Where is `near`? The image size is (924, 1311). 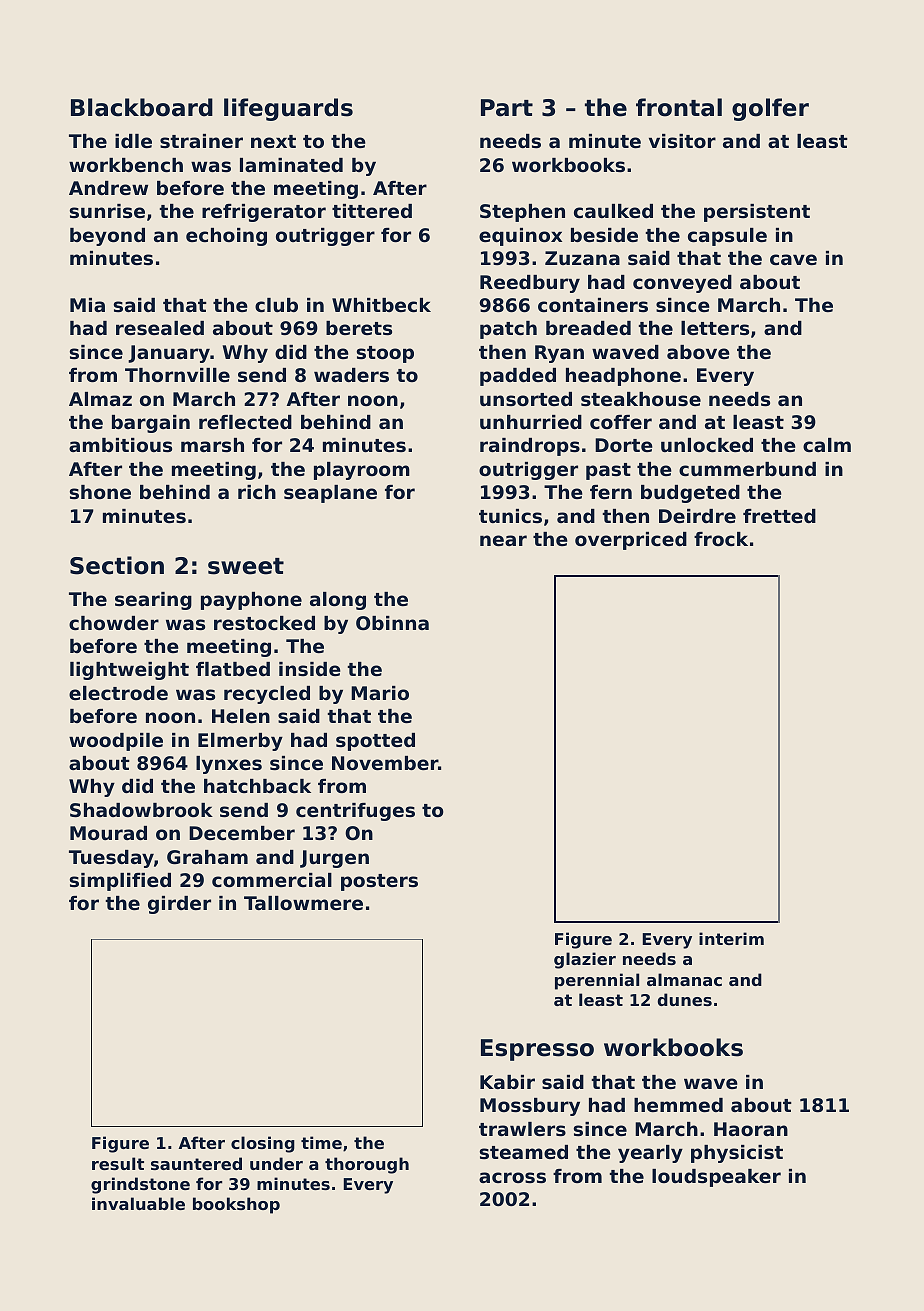 near is located at coordinates (503, 541).
